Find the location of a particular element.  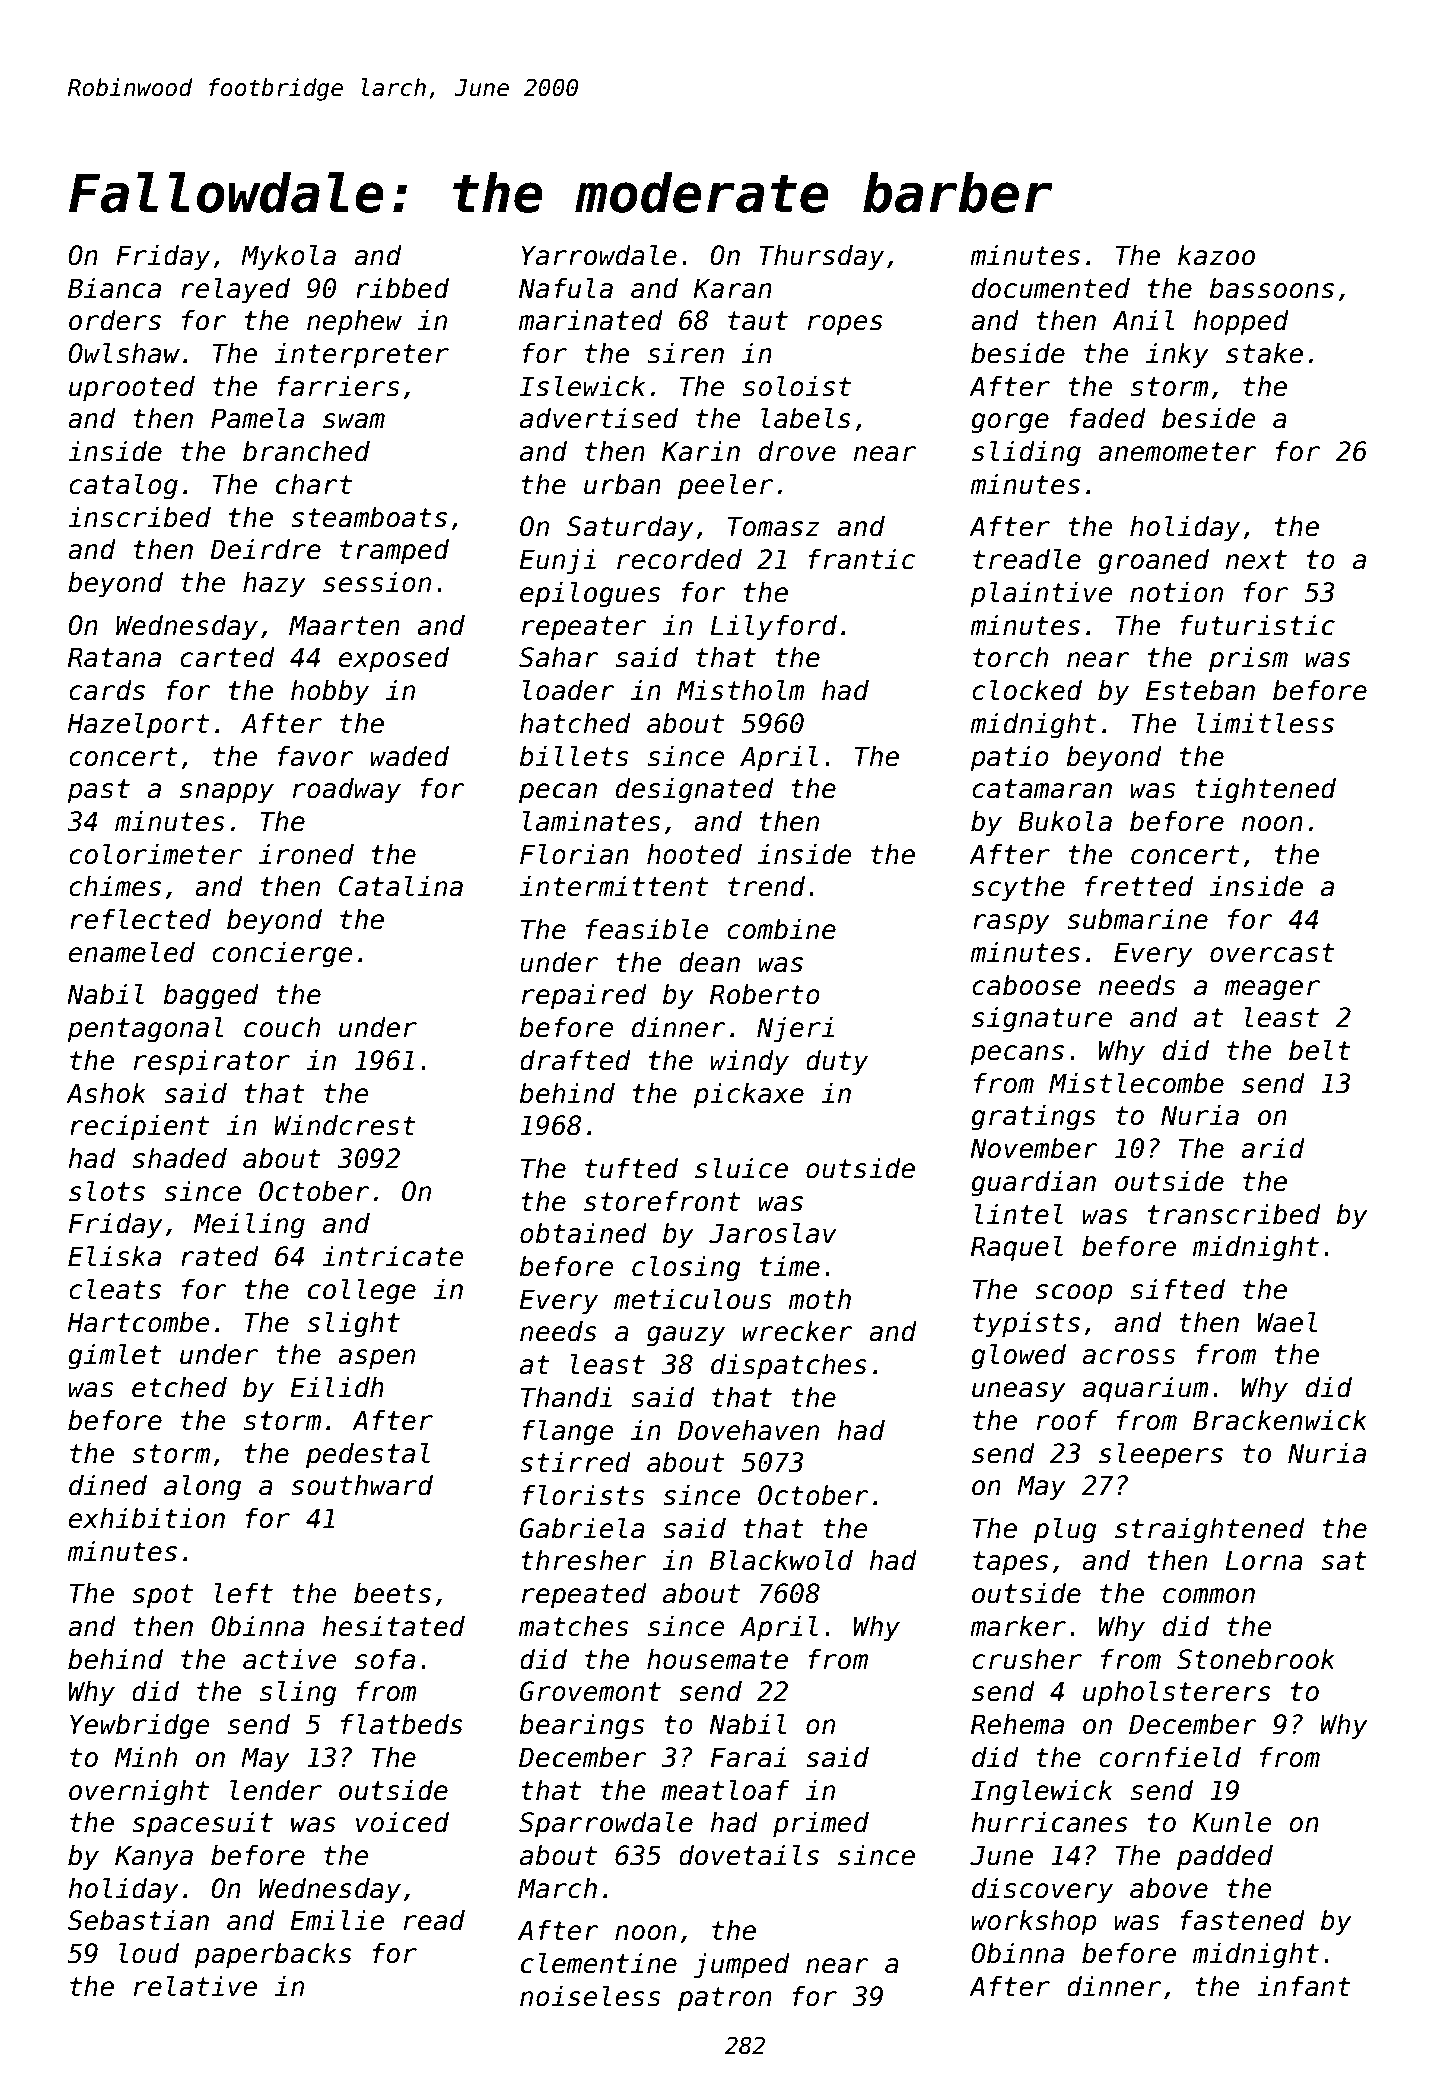

prism is located at coordinates (1248, 660).
